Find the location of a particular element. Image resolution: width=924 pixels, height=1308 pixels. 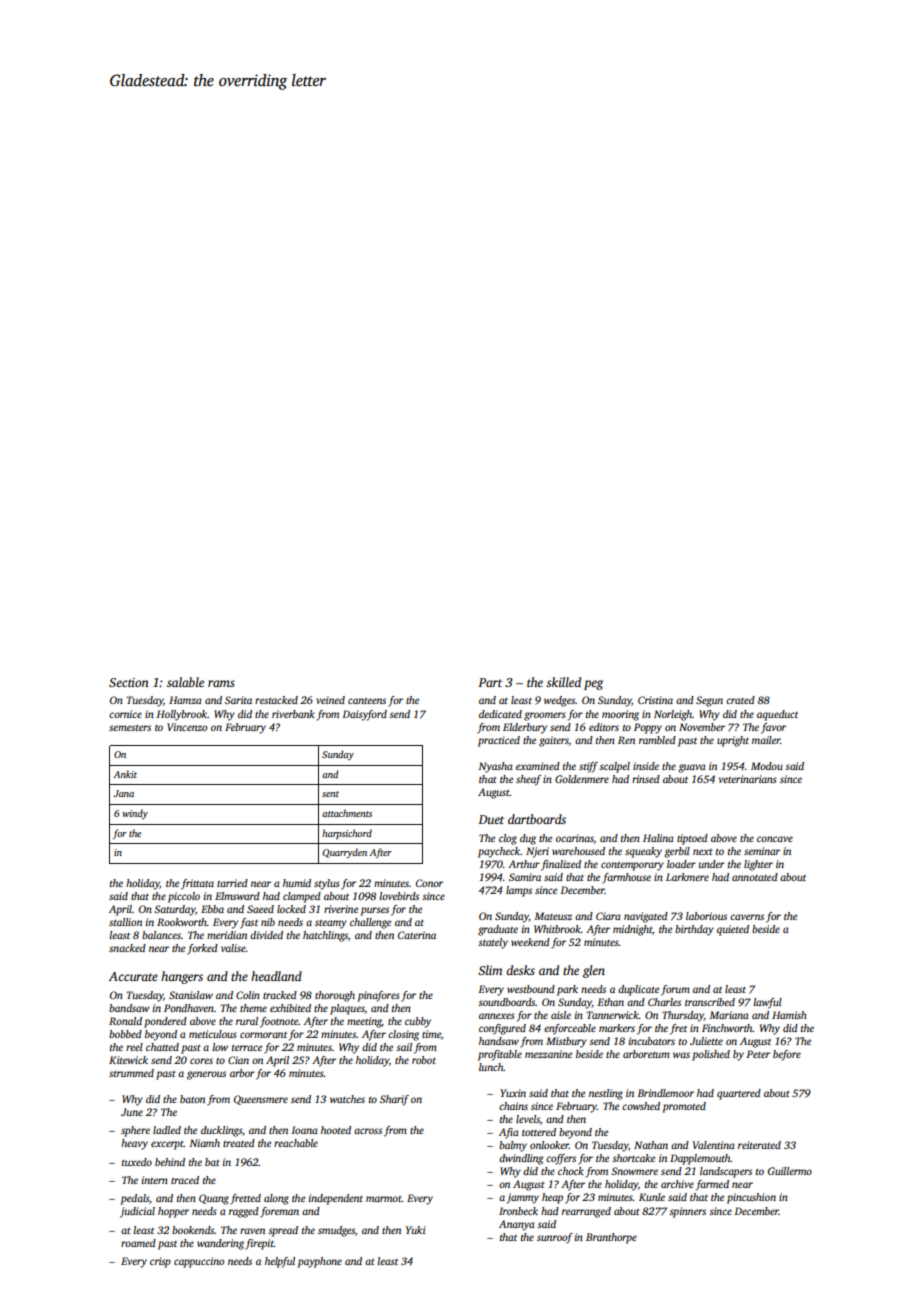

lovebirds is located at coordinates (399, 896).
